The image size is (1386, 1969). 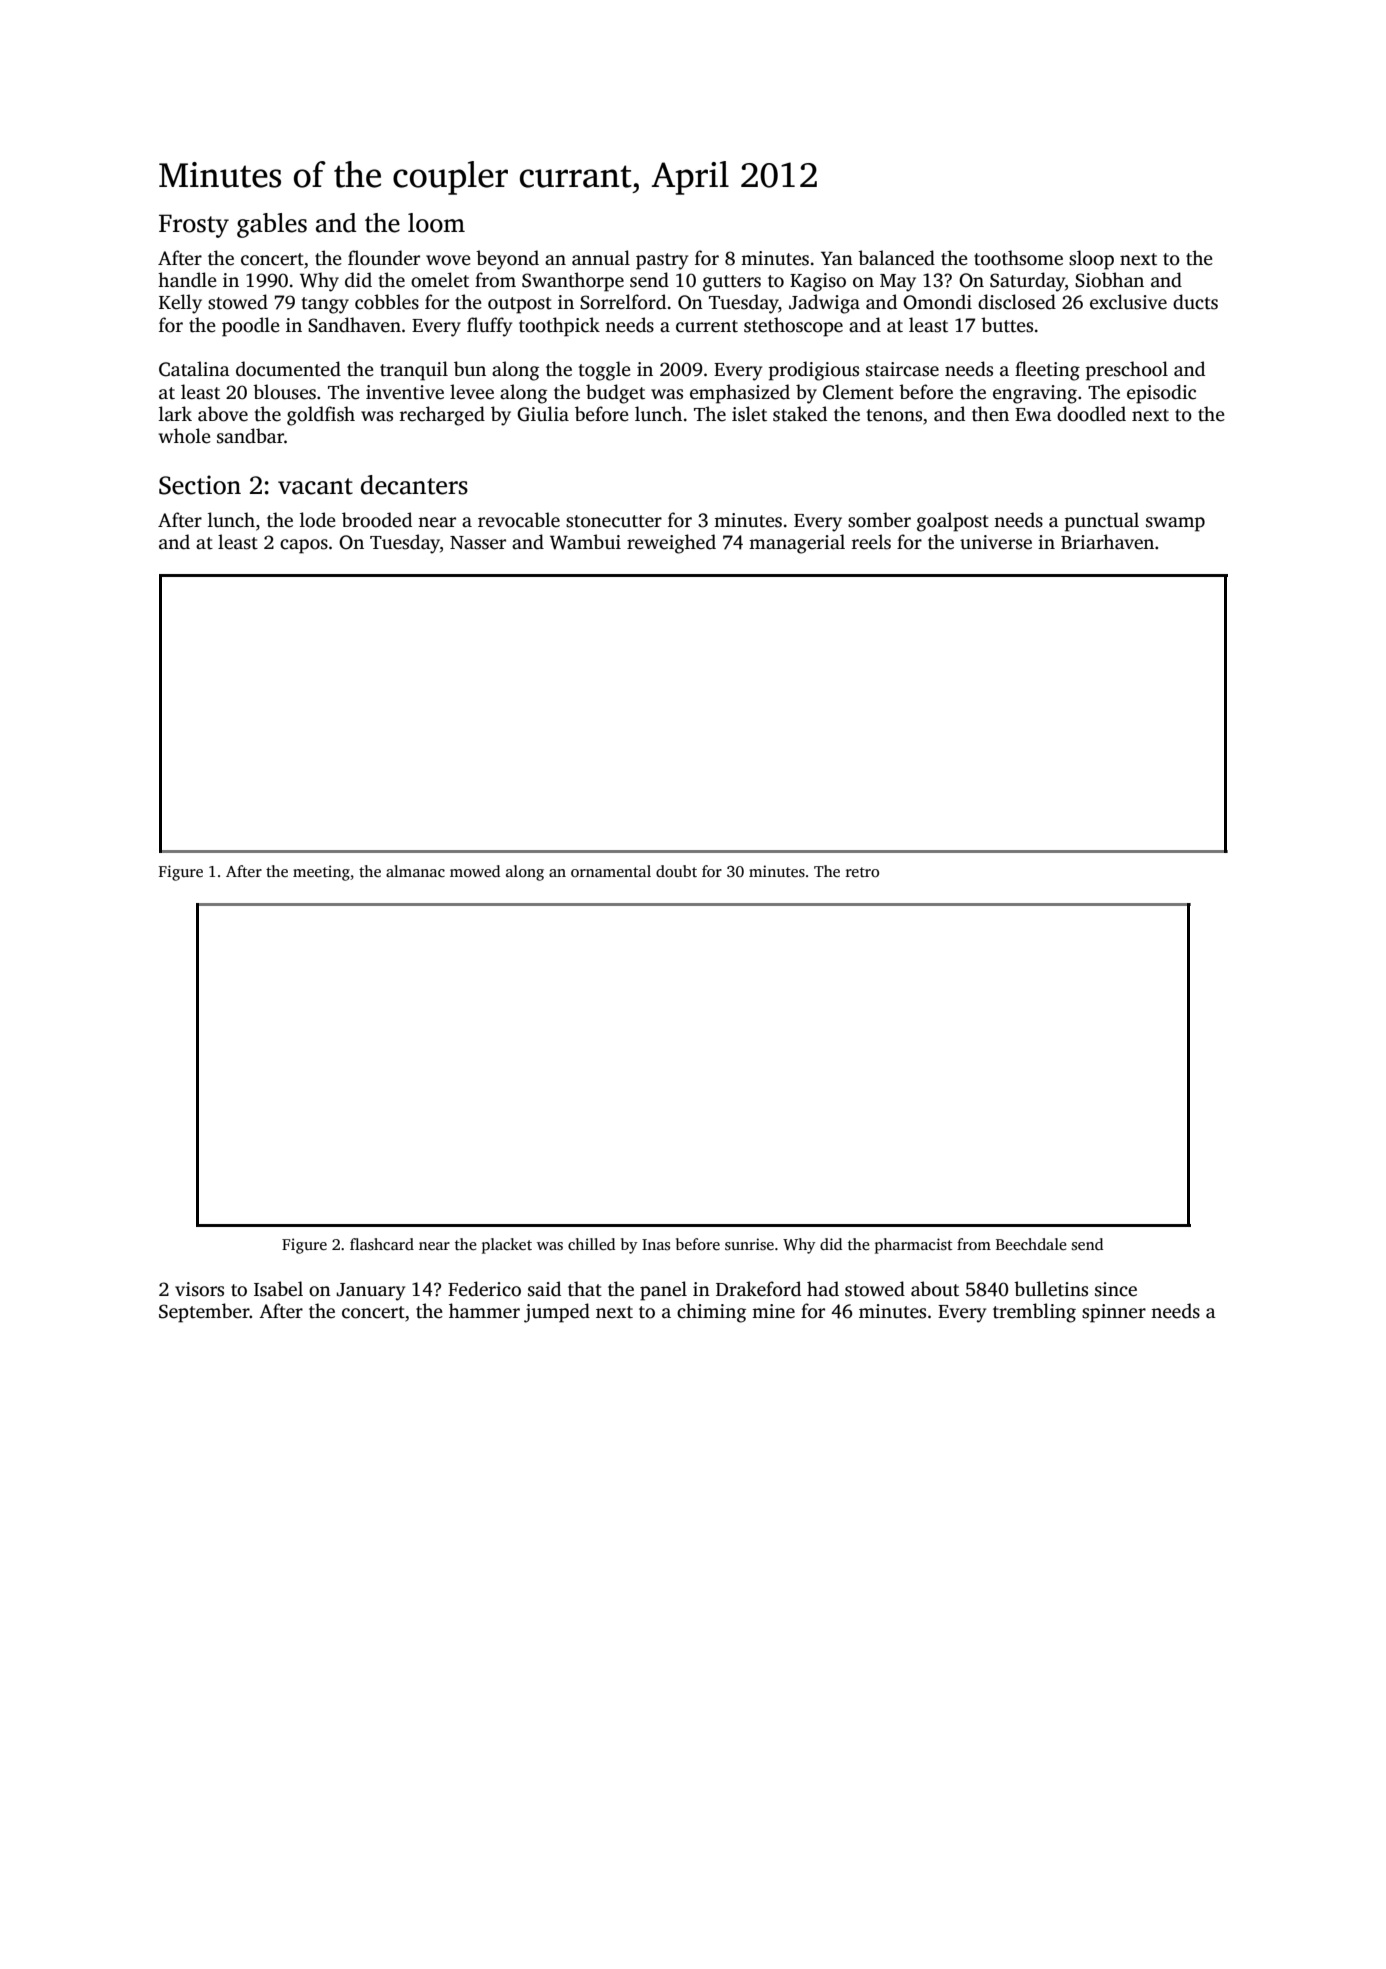 What do you see at coordinates (824, 304) in the image?
I see `Jadwiga` at bounding box center [824, 304].
